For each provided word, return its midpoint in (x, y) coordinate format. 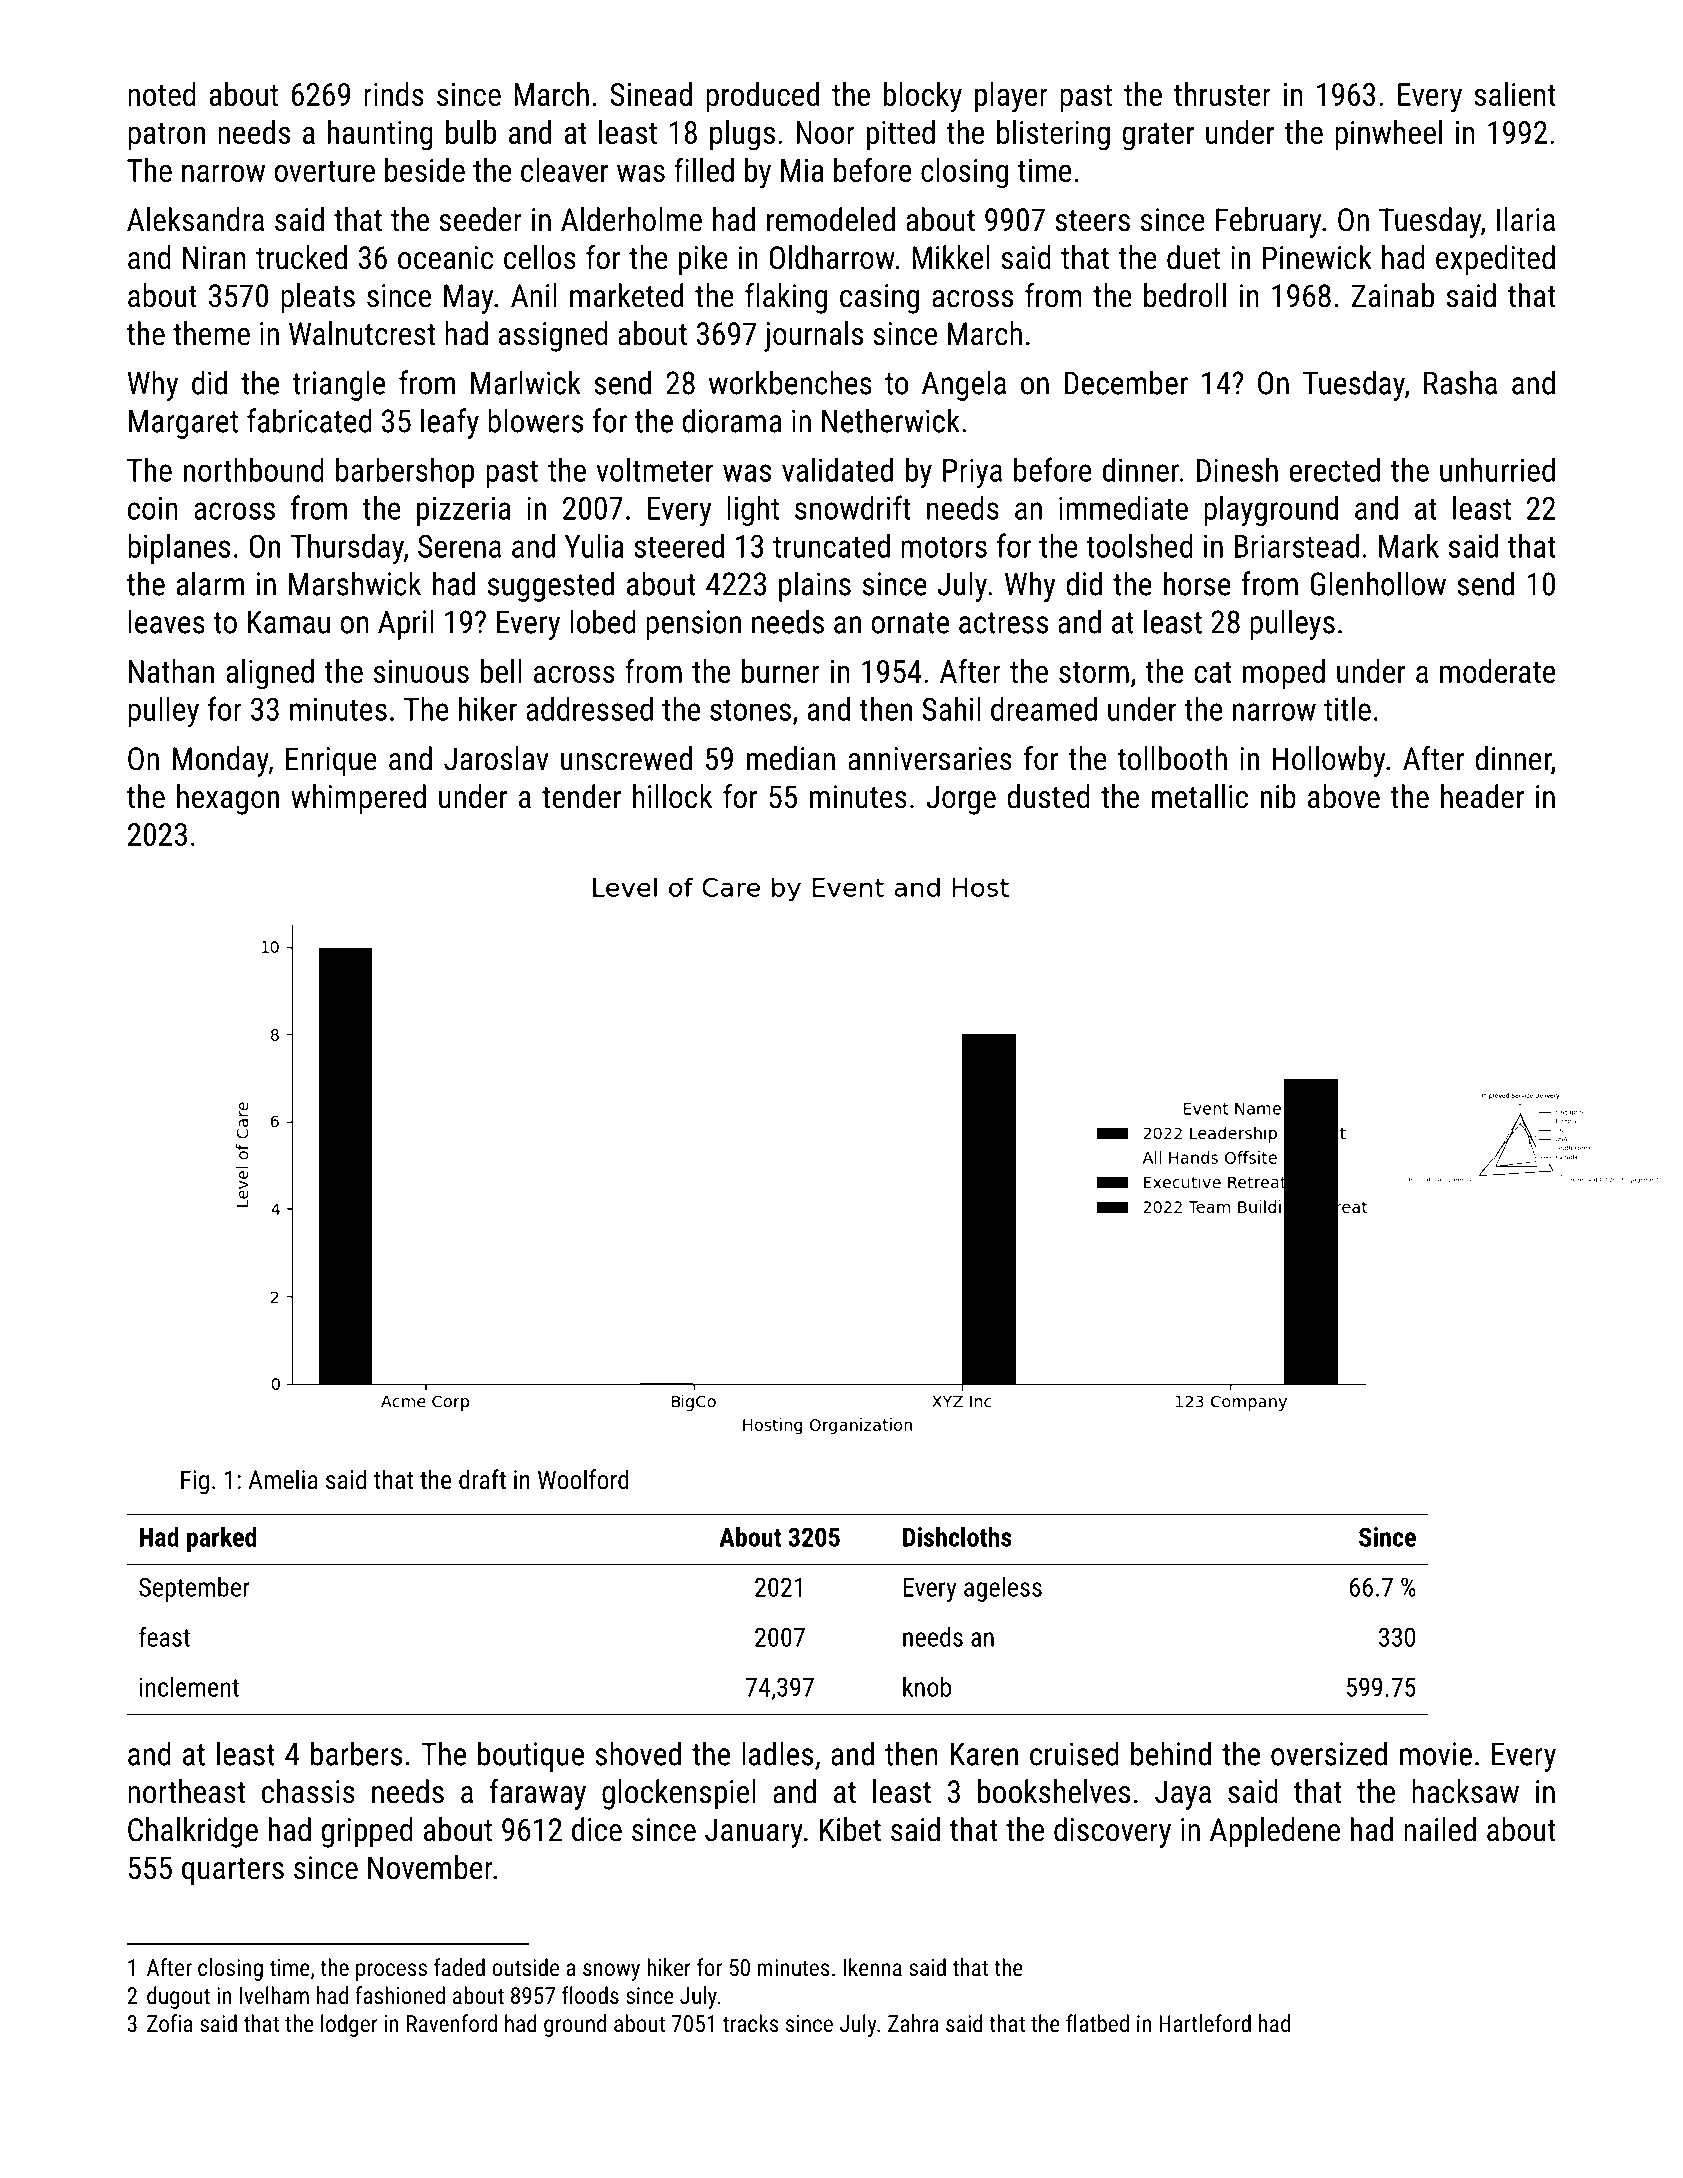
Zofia (170, 2023)
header (1482, 796)
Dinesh (1237, 470)
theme (211, 333)
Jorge (961, 800)
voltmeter (654, 470)
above (1344, 796)
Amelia (283, 1479)
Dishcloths (957, 1537)
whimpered (358, 799)
